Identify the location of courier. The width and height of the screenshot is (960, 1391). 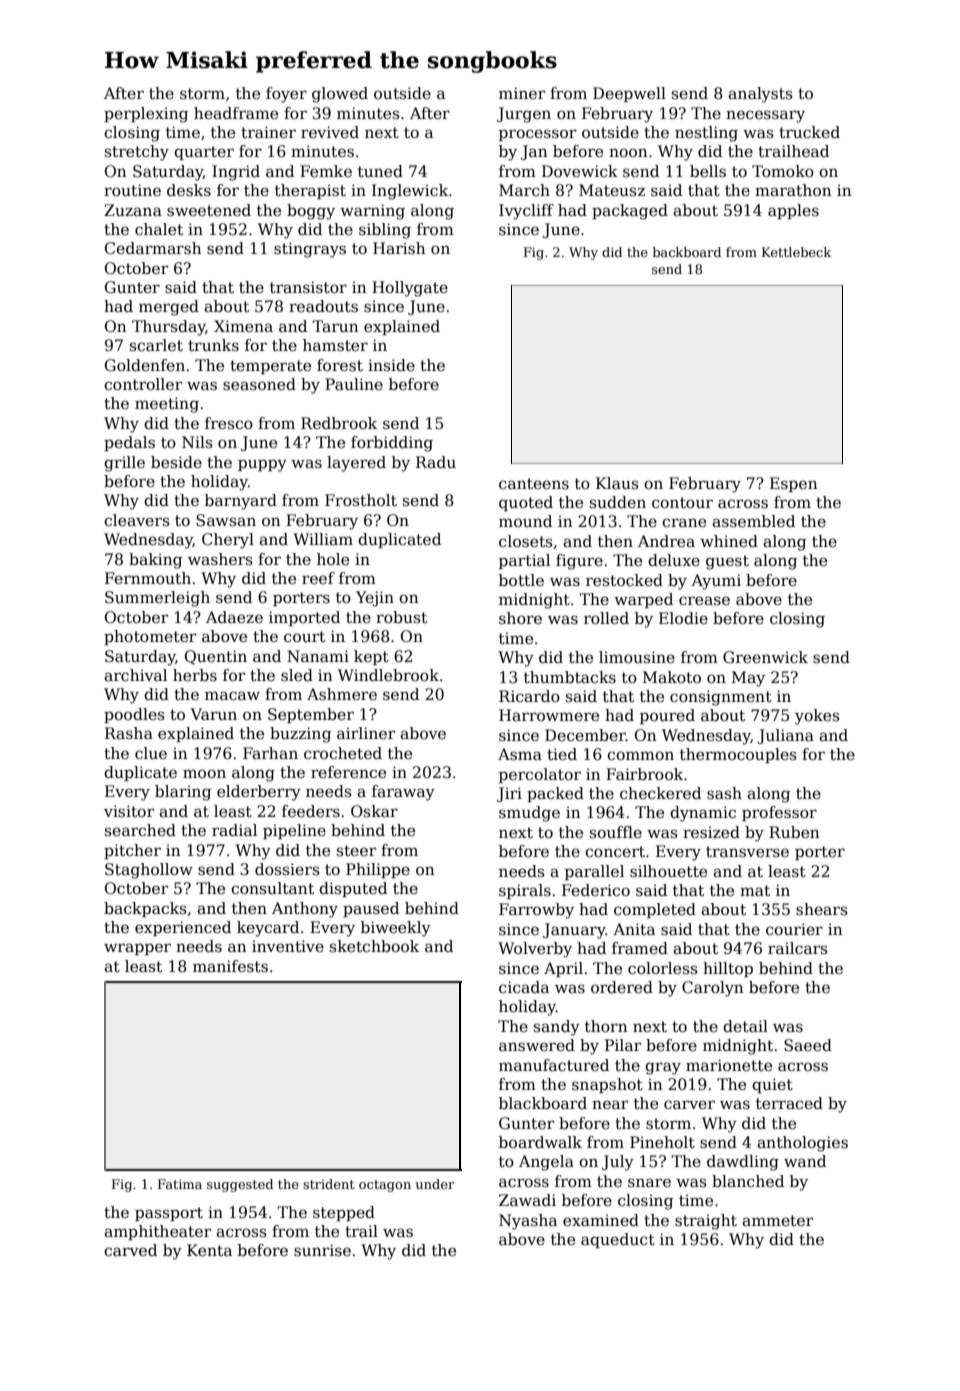
(794, 929).
